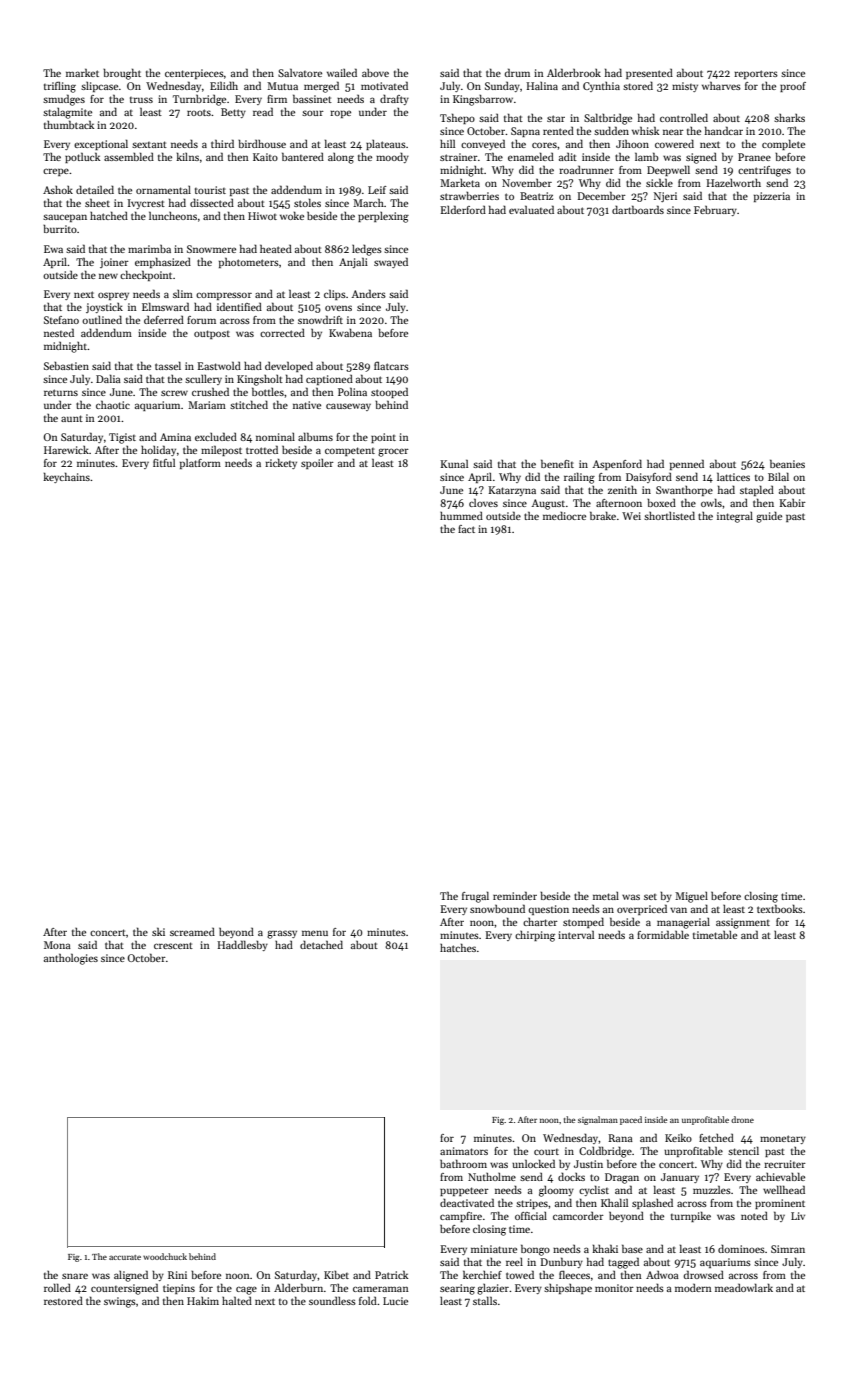  What do you see at coordinates (71, 959) in the page?
I see `anthologies` at bounding box center [71, 959].
